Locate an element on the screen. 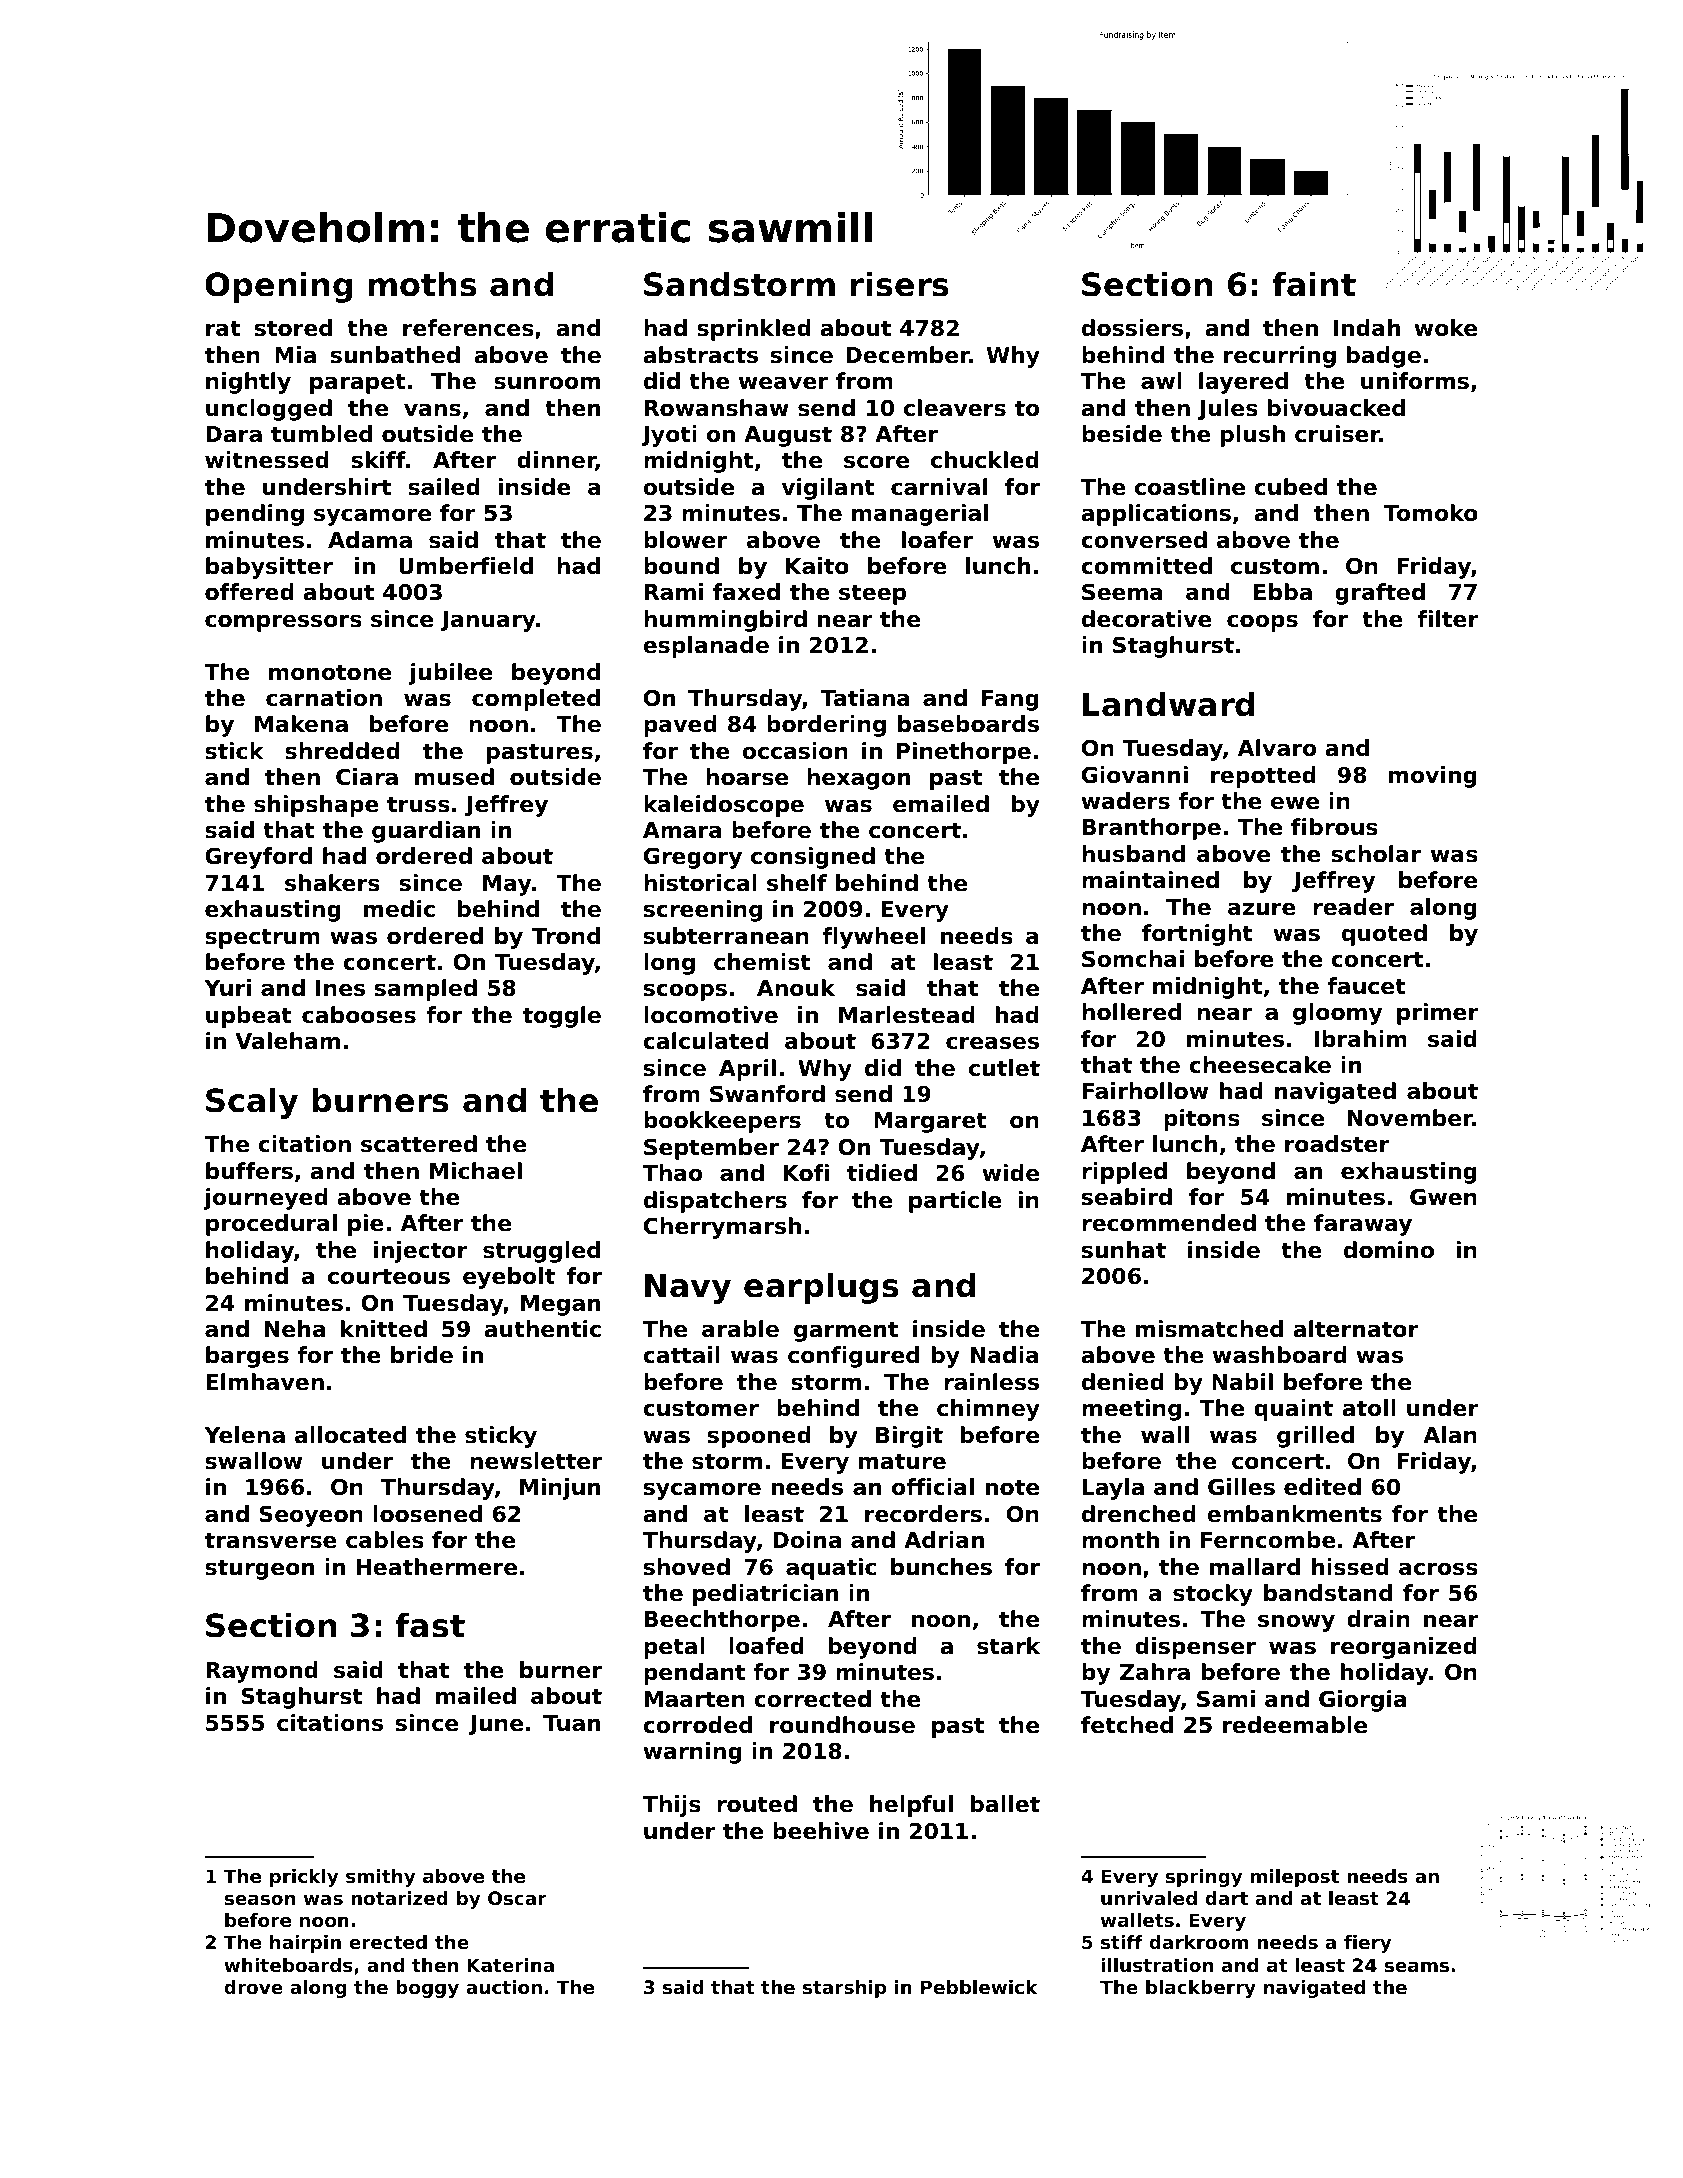 The image size is (1683, 2178). Pebblewick is located at coordinates (979, 1987).
